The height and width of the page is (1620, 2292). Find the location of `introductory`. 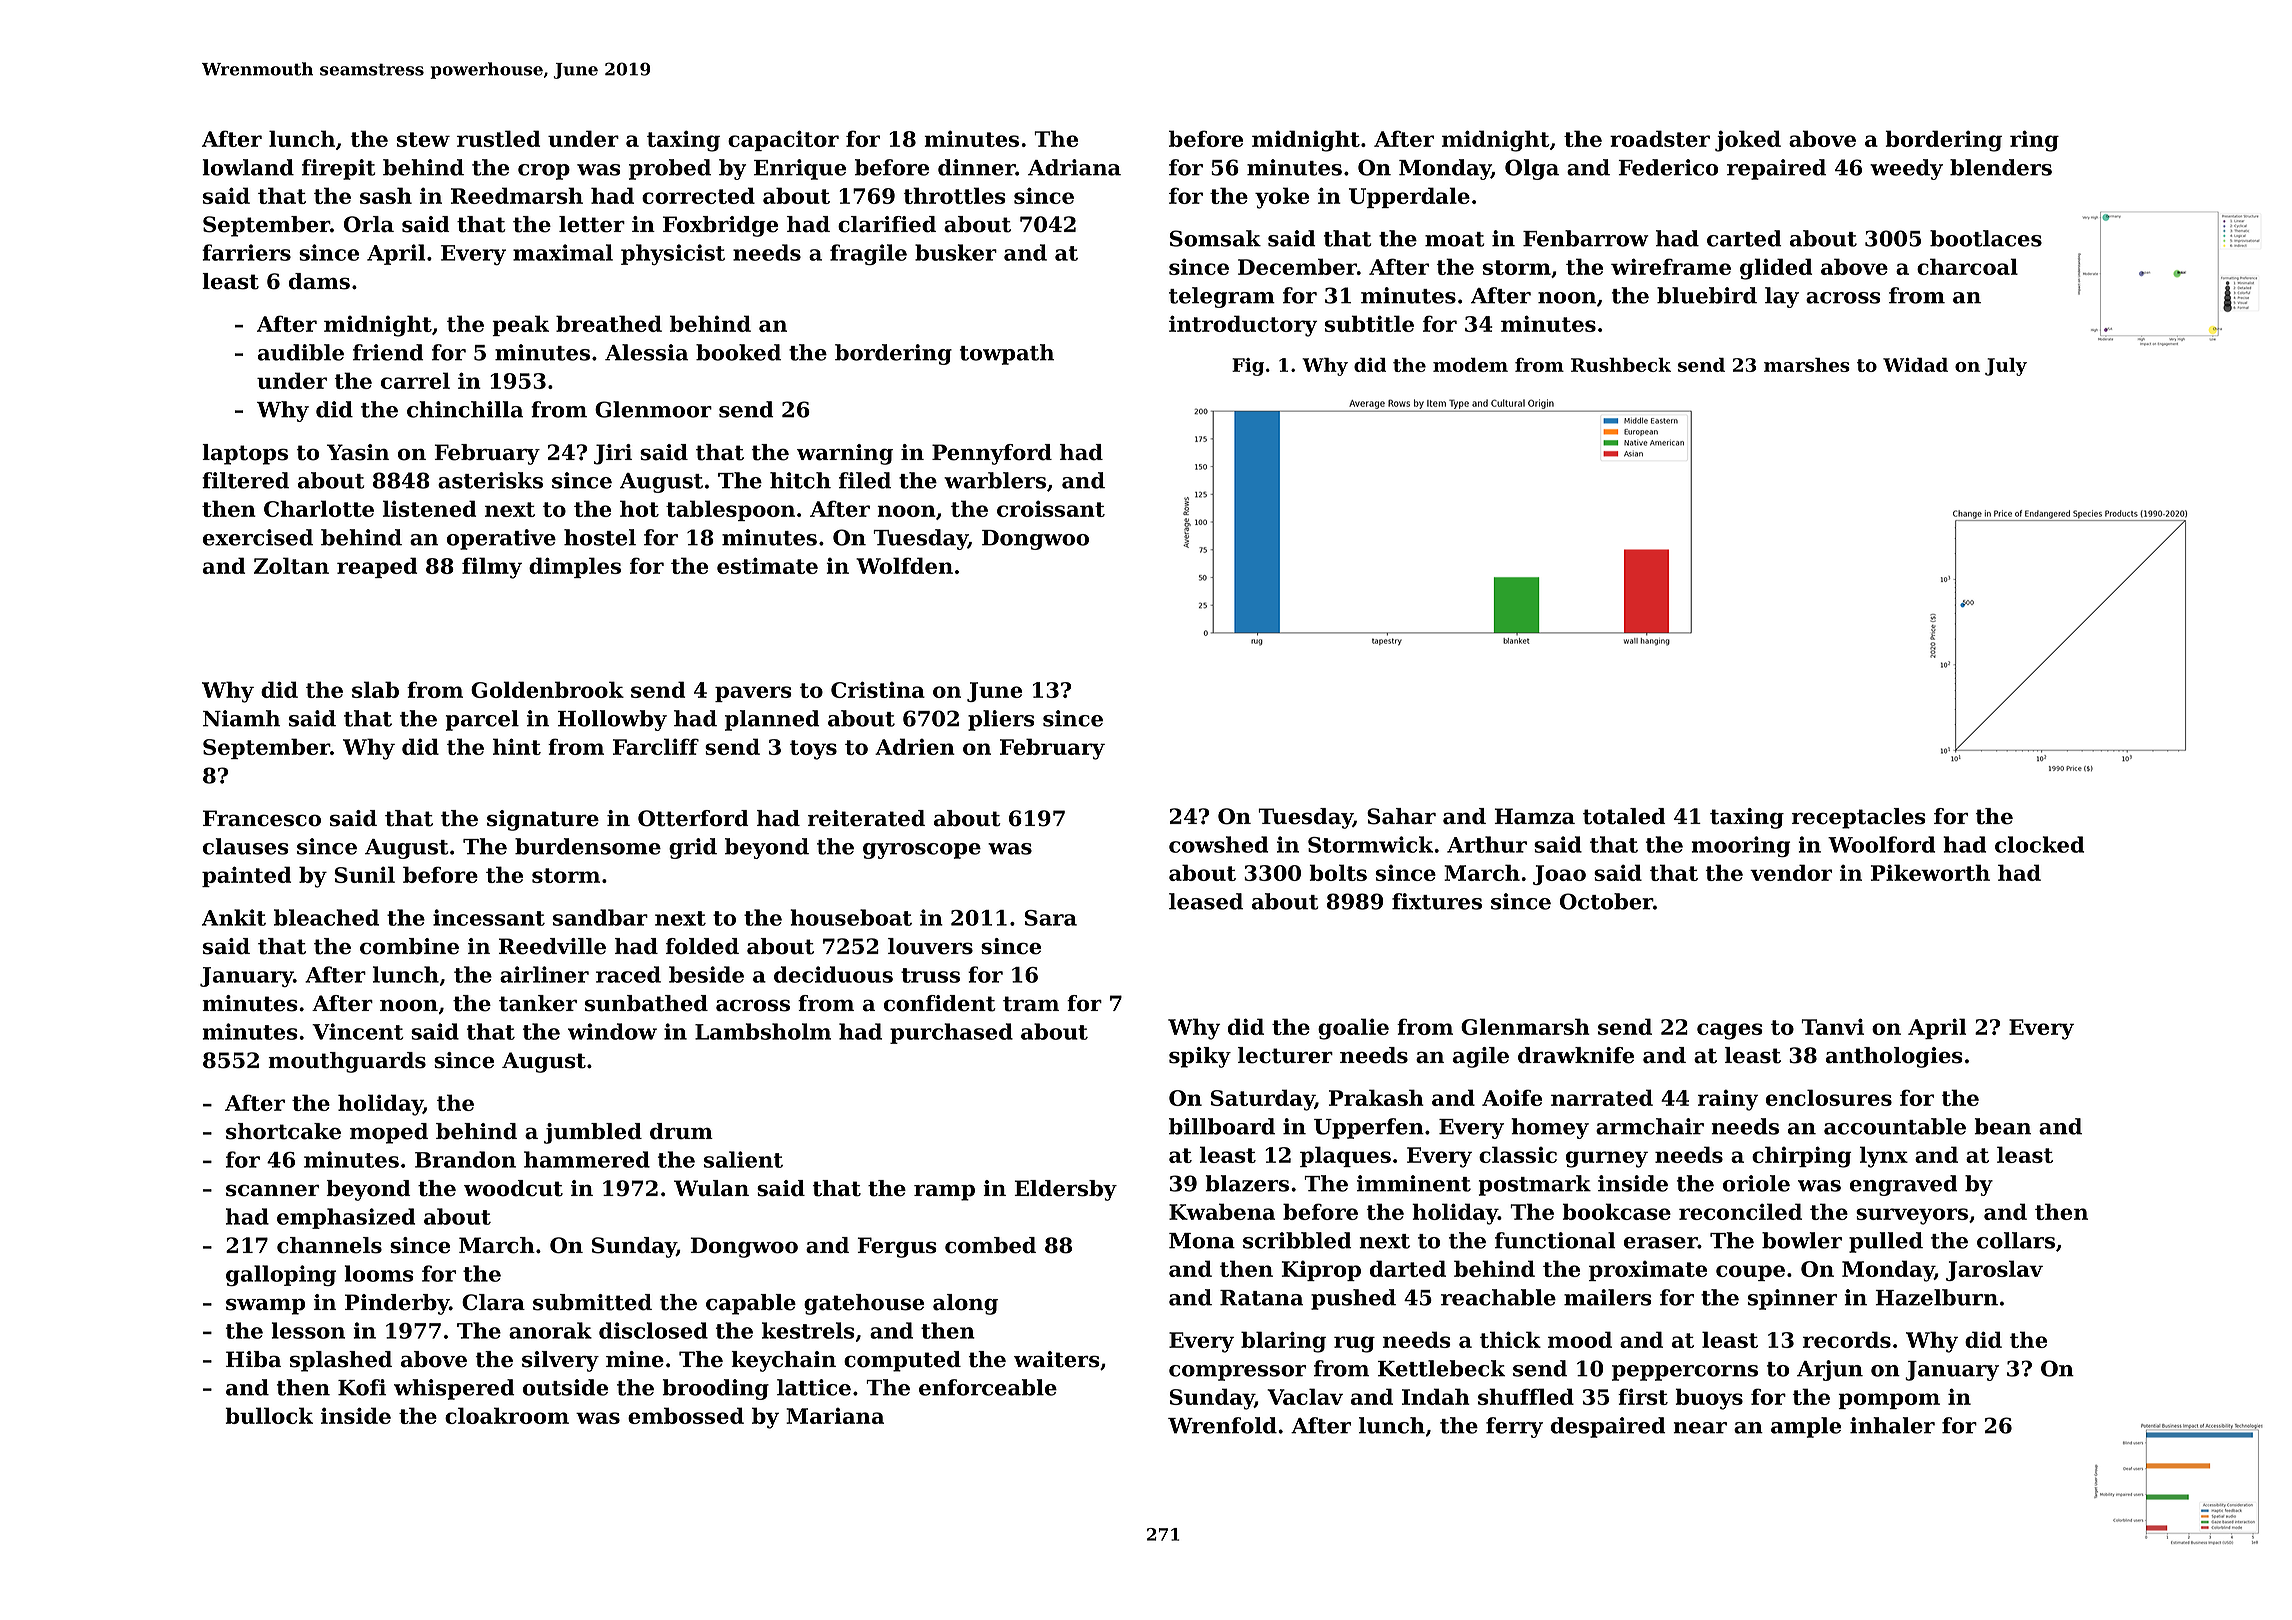

introductory is located at coordinates (1243, 326).
